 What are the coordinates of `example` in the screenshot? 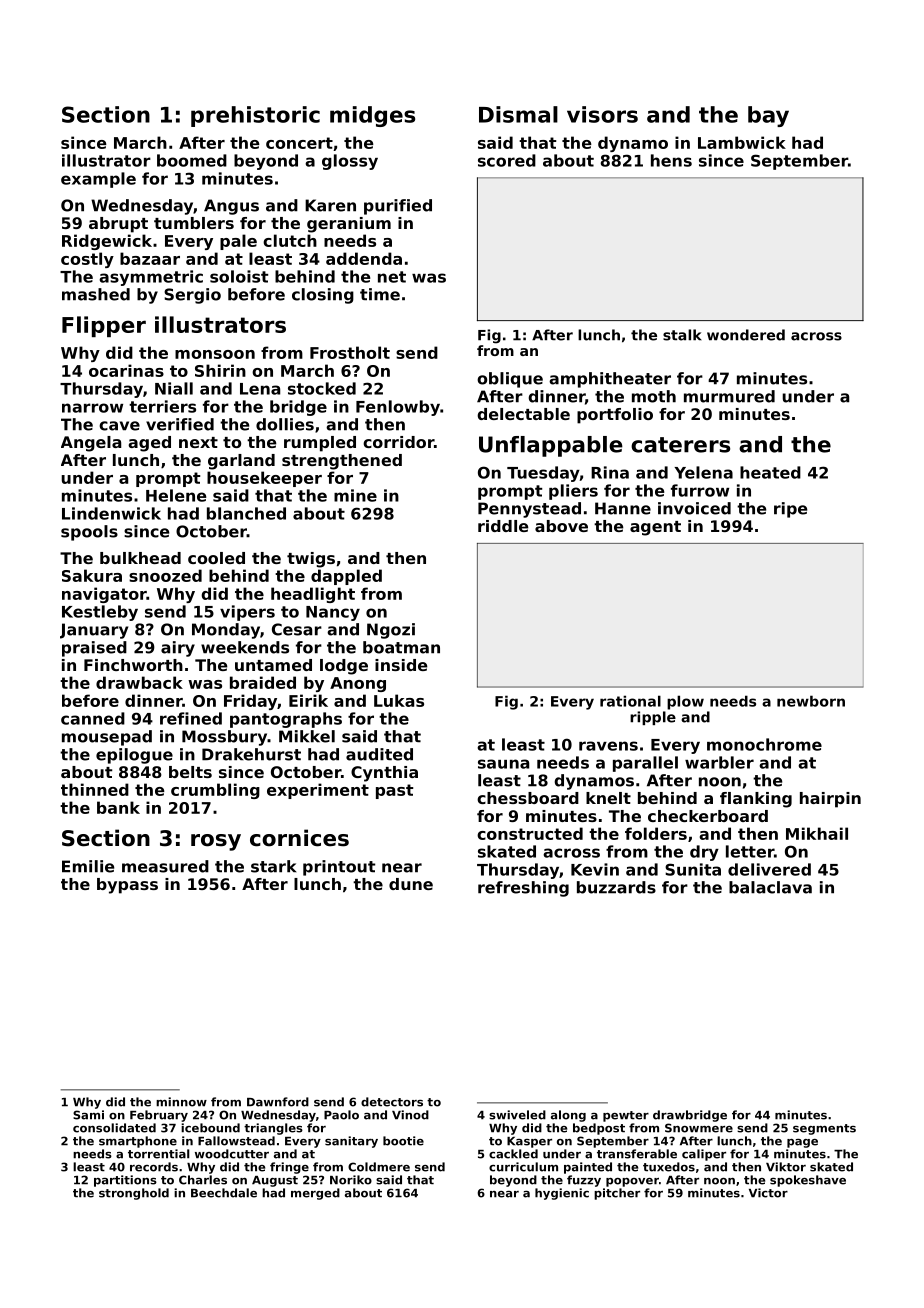 It's located at (98, 180).
